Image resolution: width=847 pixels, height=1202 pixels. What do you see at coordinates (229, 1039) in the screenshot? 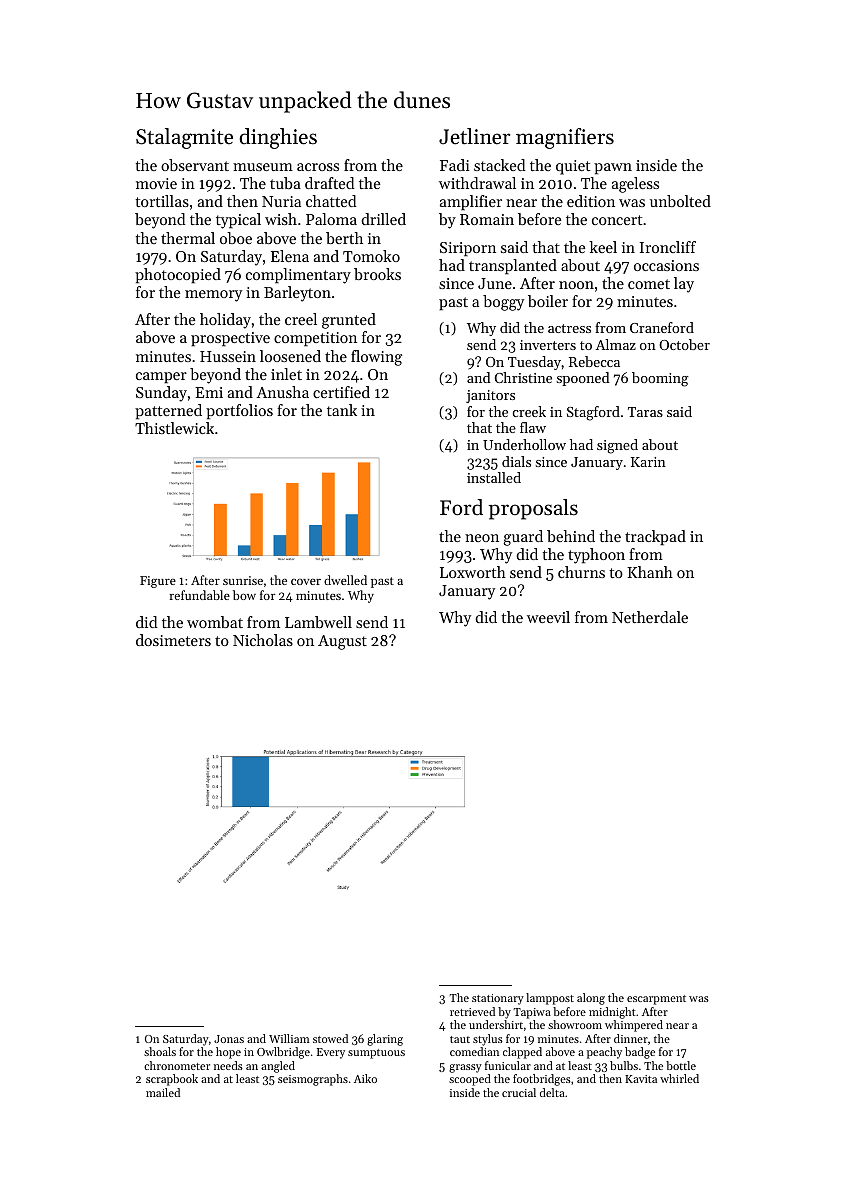
I see `Jonas` at bounding box center [229, 1039].
